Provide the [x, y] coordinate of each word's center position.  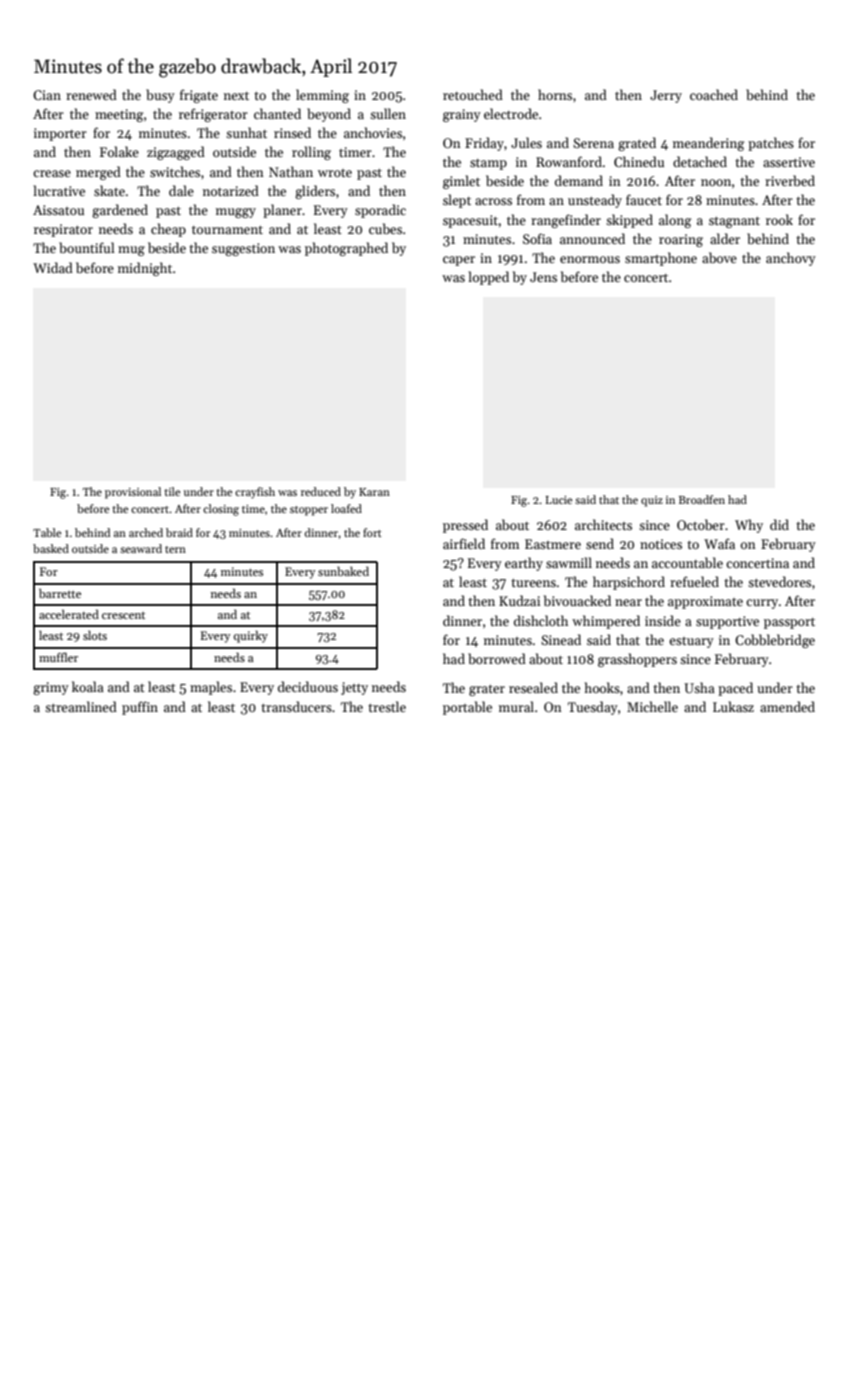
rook [779, 219]
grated [637, 144]
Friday [484, 144]
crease [52, 173]
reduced [321, 491]
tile [172, 491]
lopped [488, 278]
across [493, 201]
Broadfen [702, 499]
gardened [120, 211]
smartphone [661, 259]
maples [211, 688]
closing [221, 510]
